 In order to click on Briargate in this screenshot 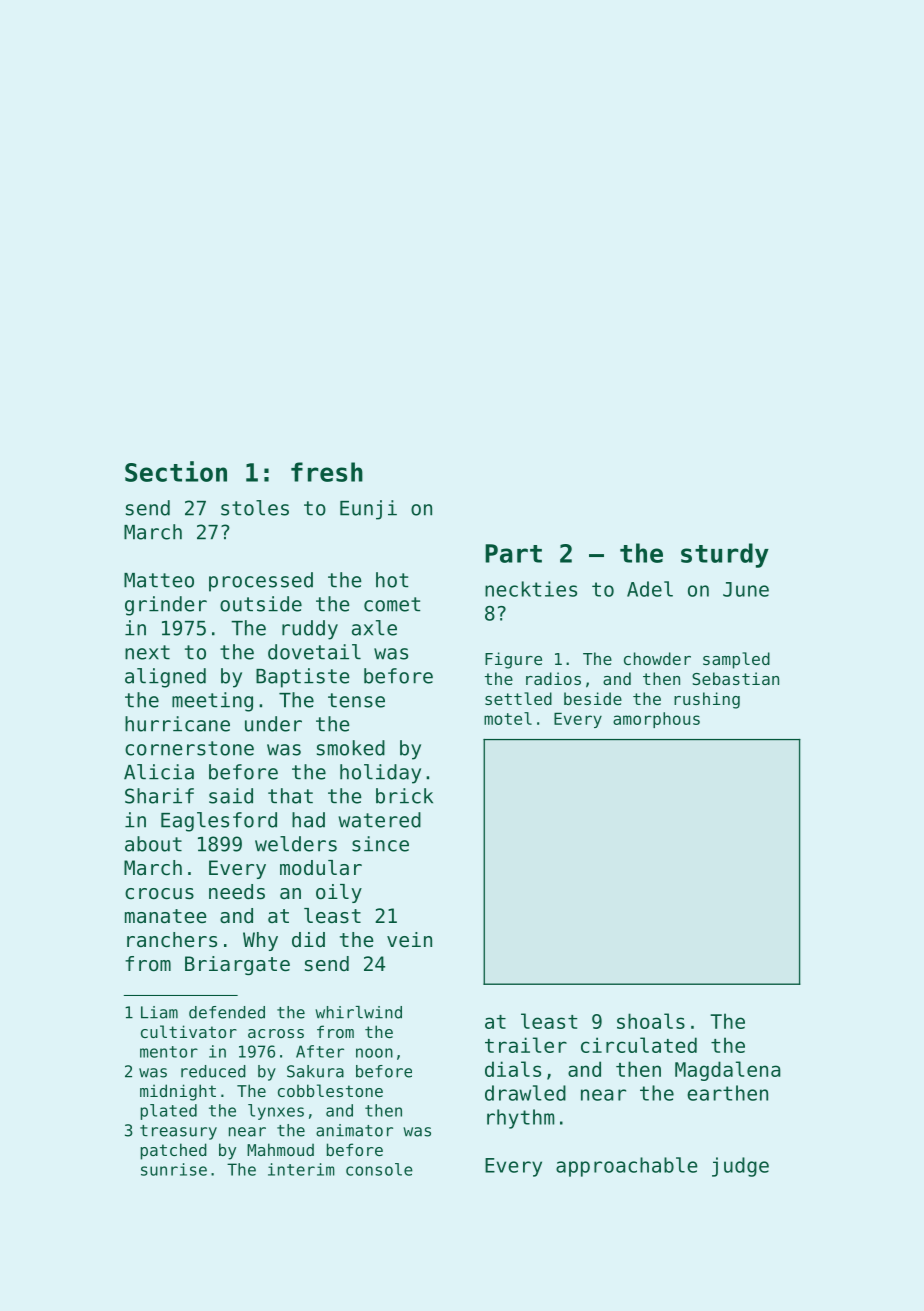, I will do `click(237, 965)`.
